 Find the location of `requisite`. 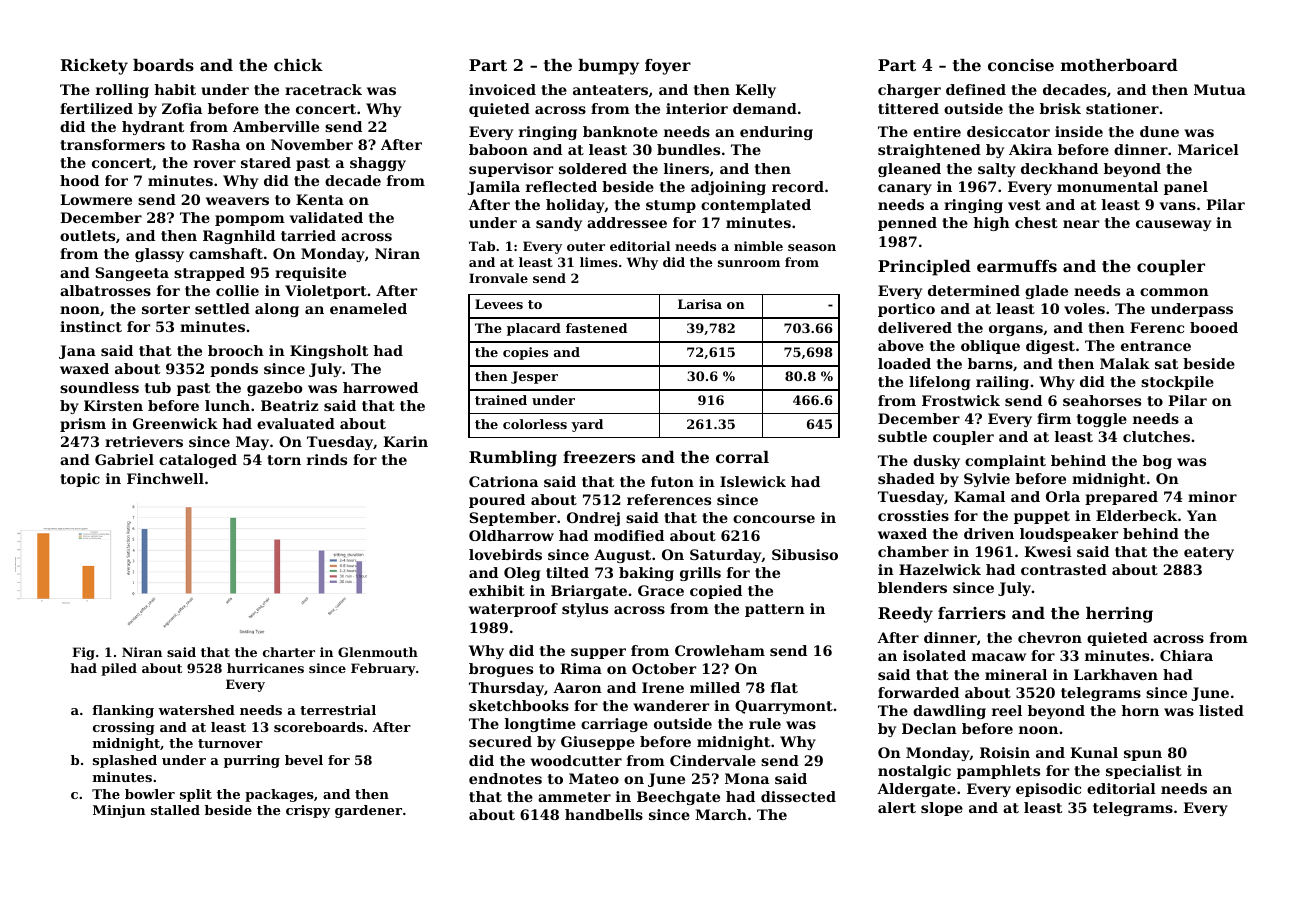

requisite is located at coordinates (310, 274).
